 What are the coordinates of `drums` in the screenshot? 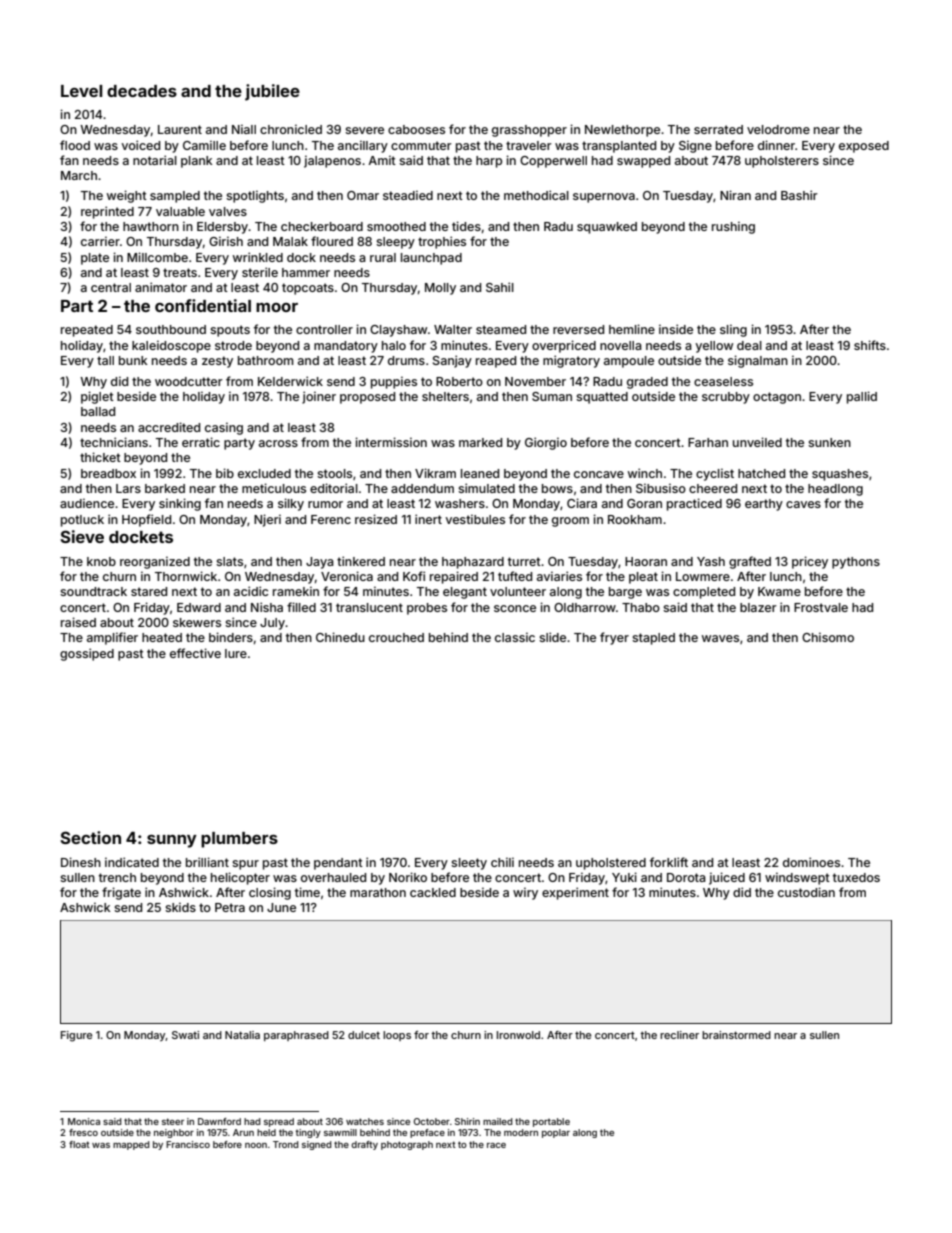 It's located at (406, 360).
